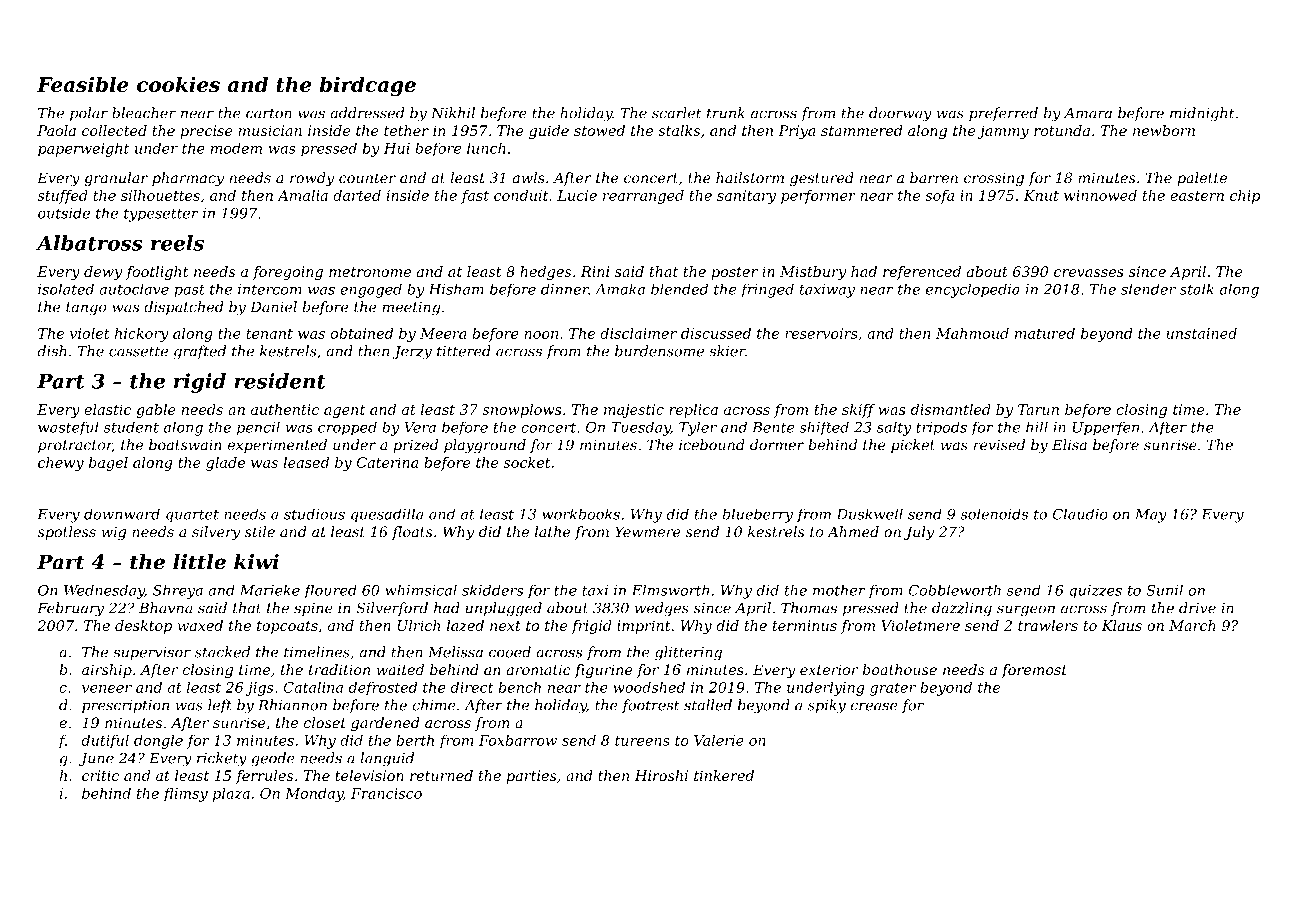  Describe the element at coordinates (1192, 625) in the screenshot. I see `March` at that location.
